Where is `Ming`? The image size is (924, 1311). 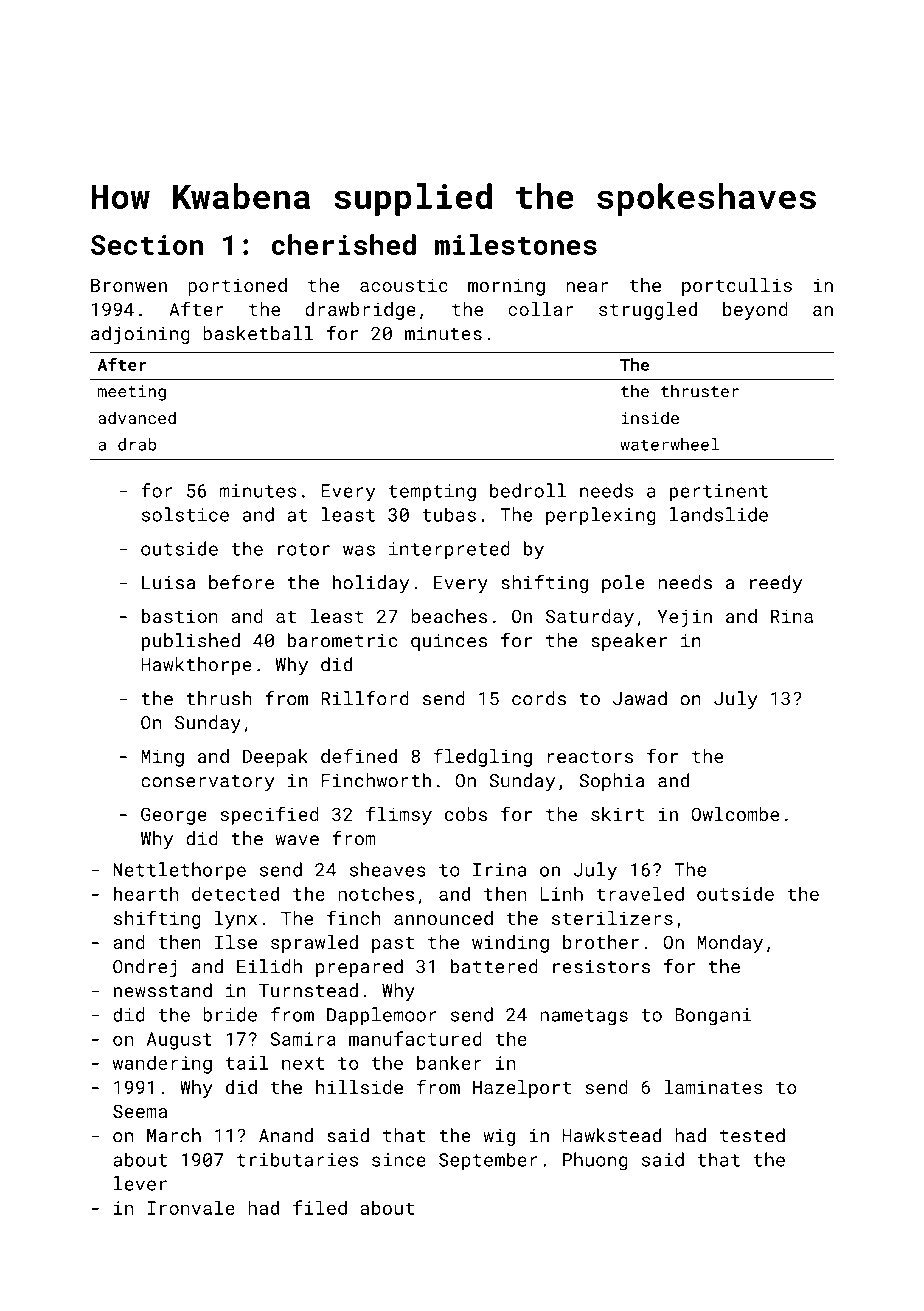 Ming is located at coordinates (162, 758).
